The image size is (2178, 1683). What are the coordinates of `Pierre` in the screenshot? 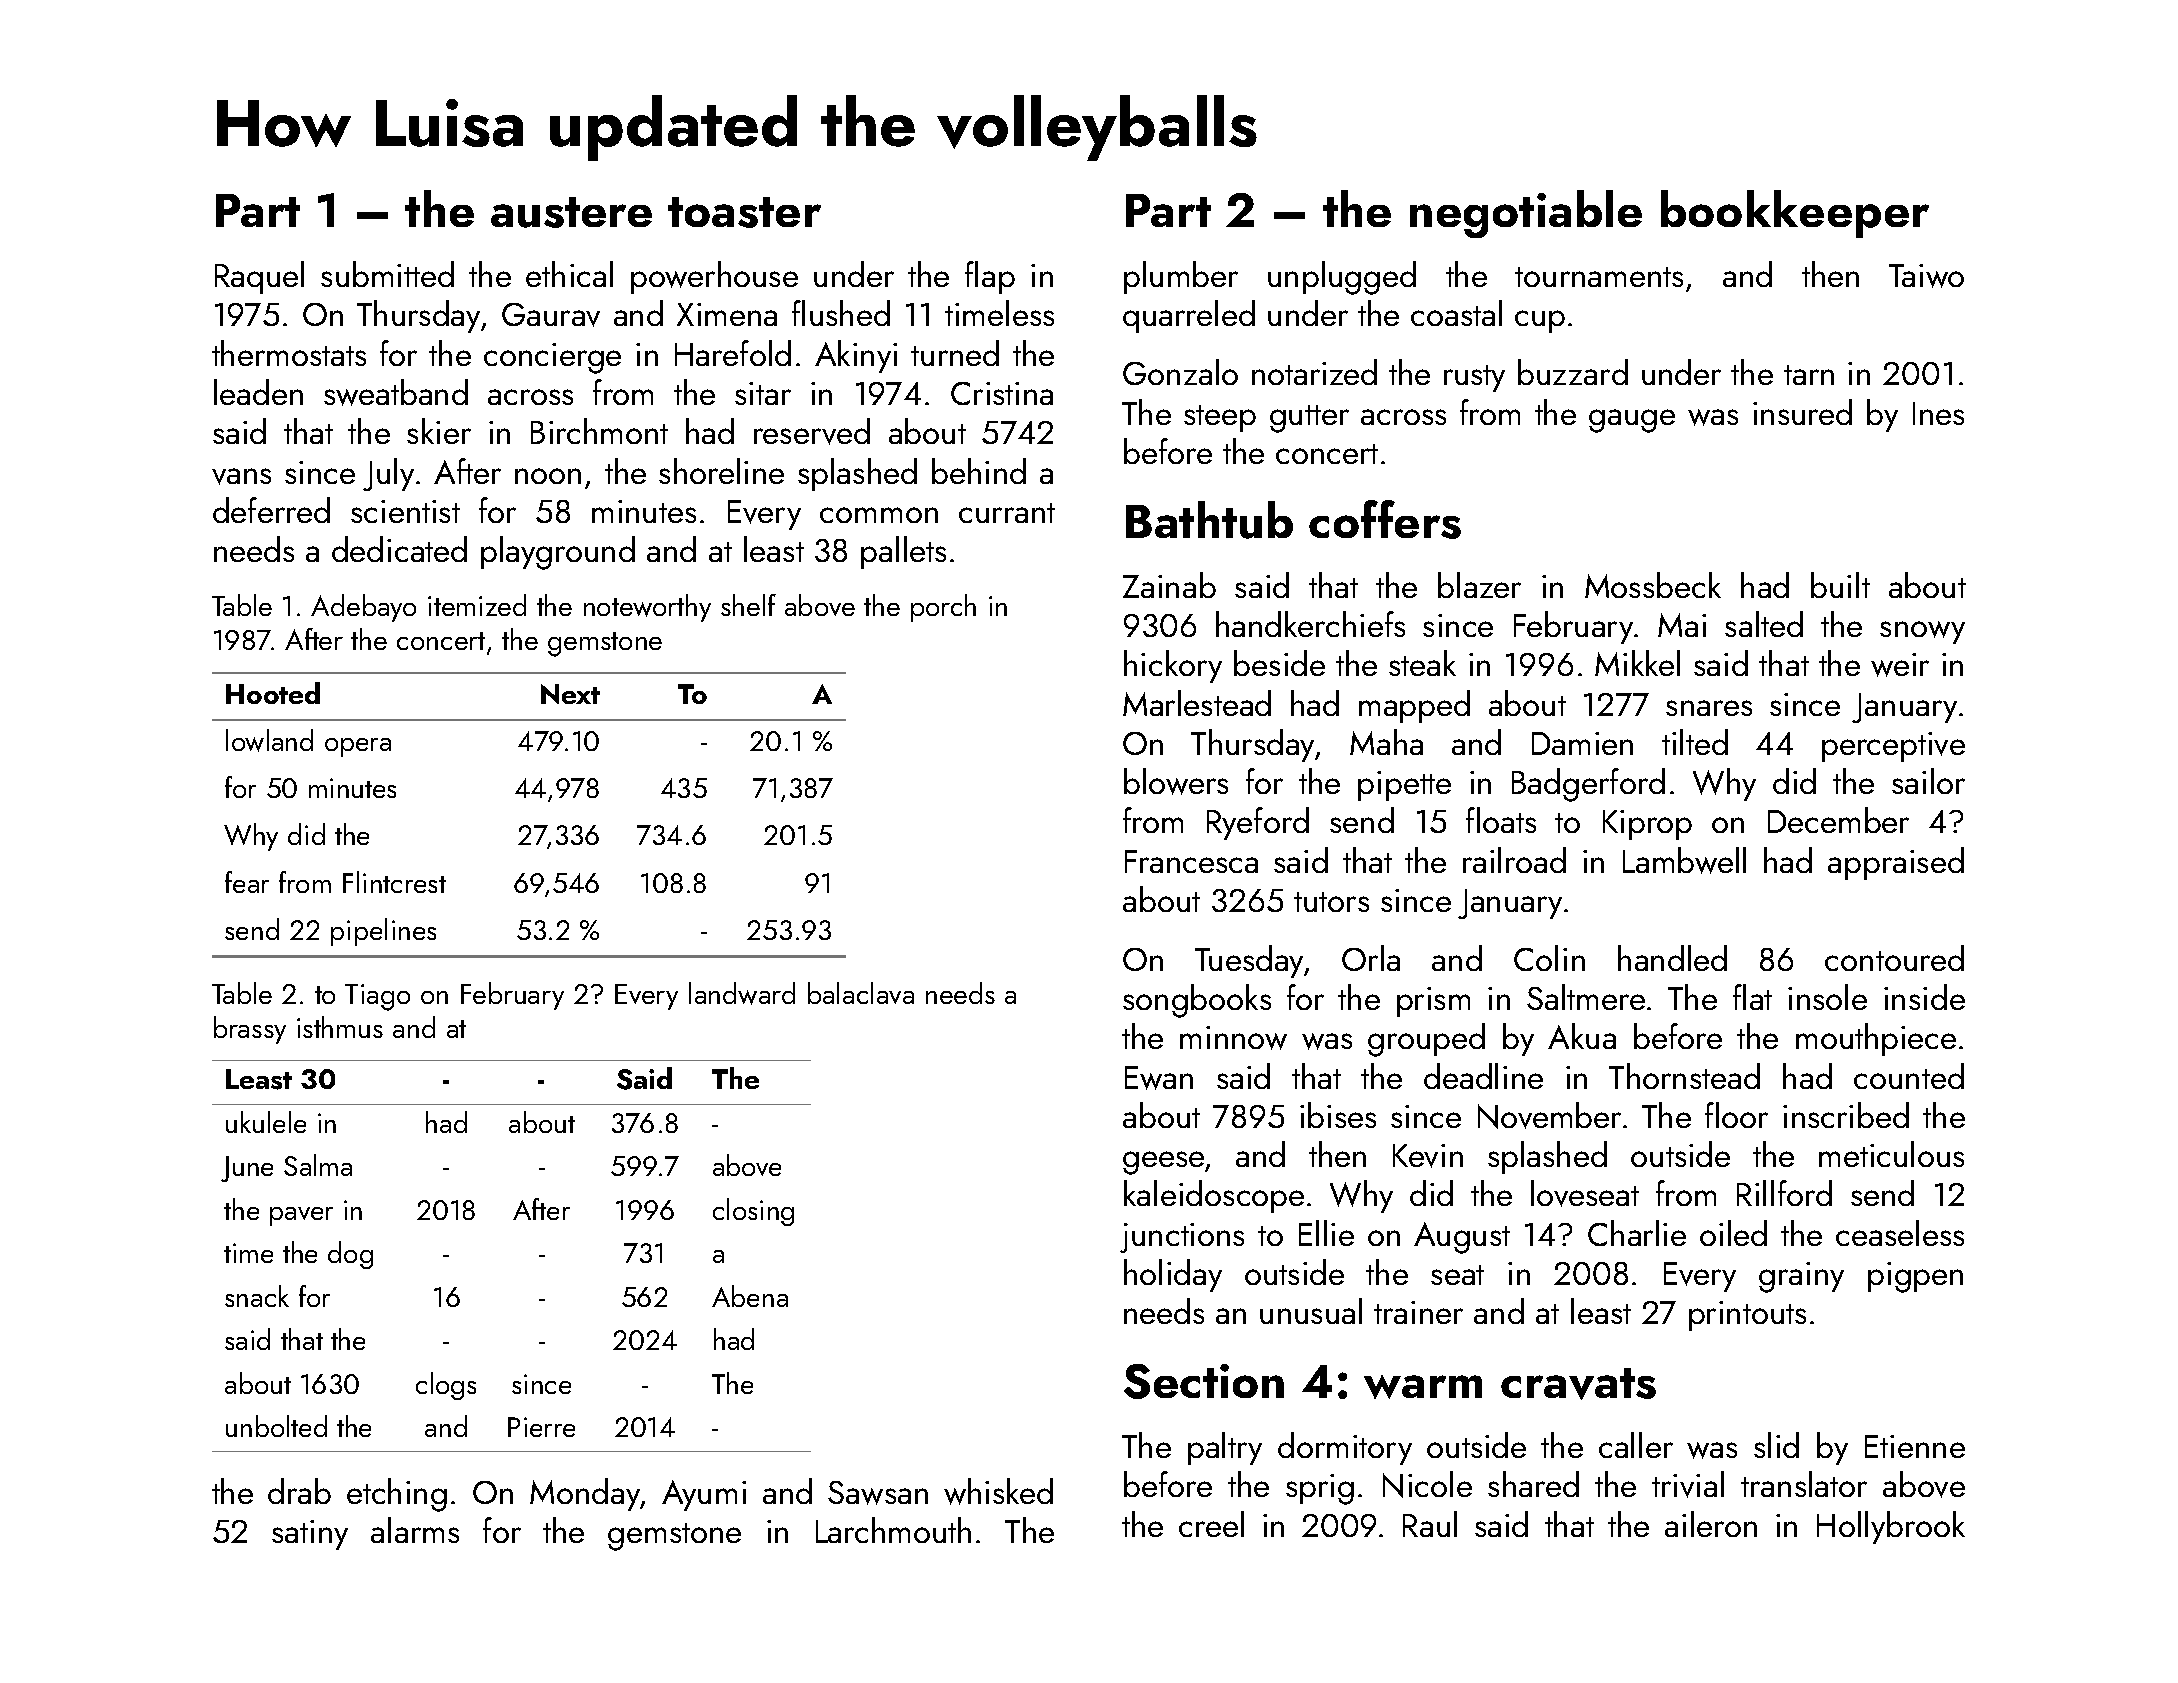 It's located at (541, 1427).
